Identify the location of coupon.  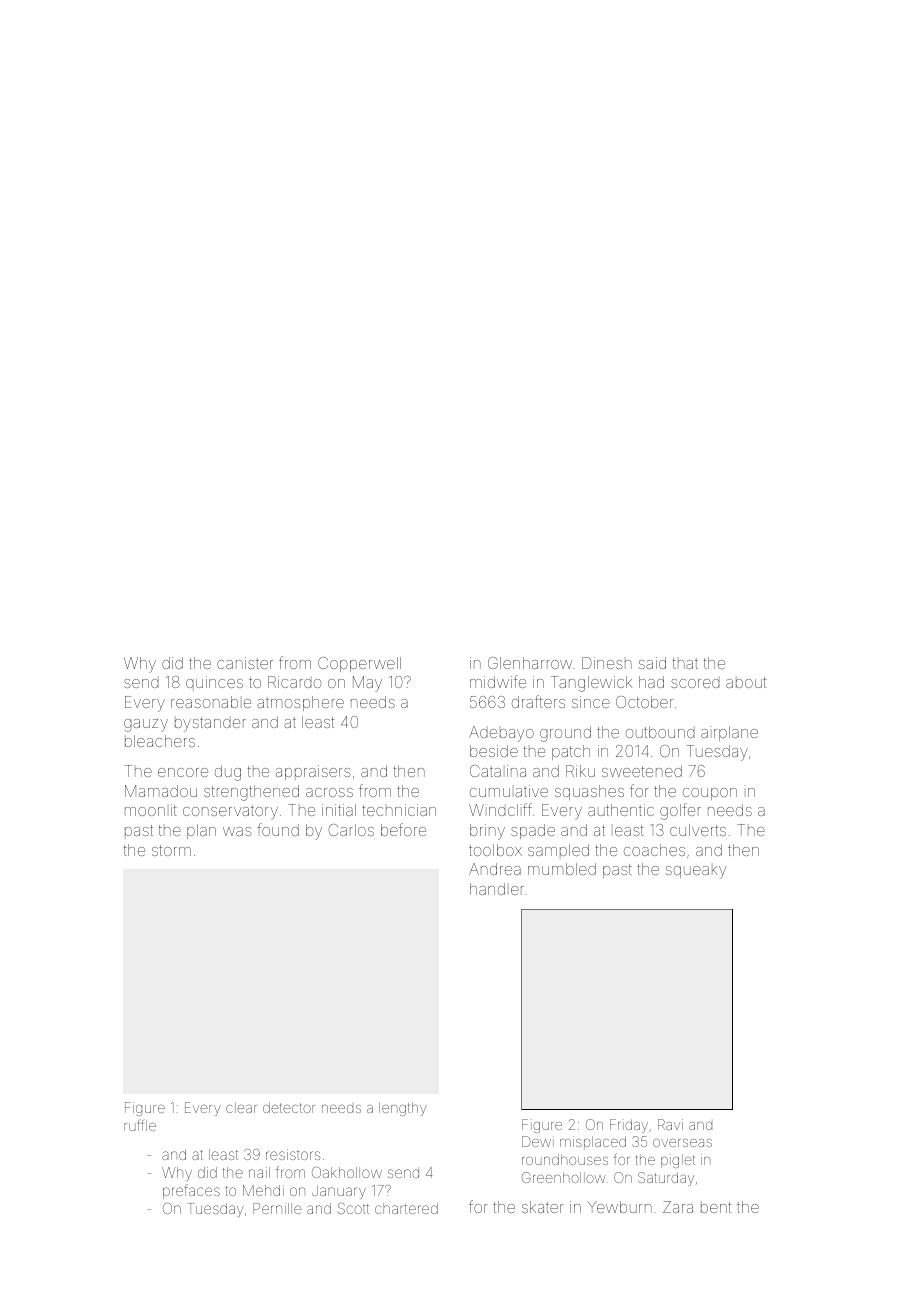
(710, 794).
